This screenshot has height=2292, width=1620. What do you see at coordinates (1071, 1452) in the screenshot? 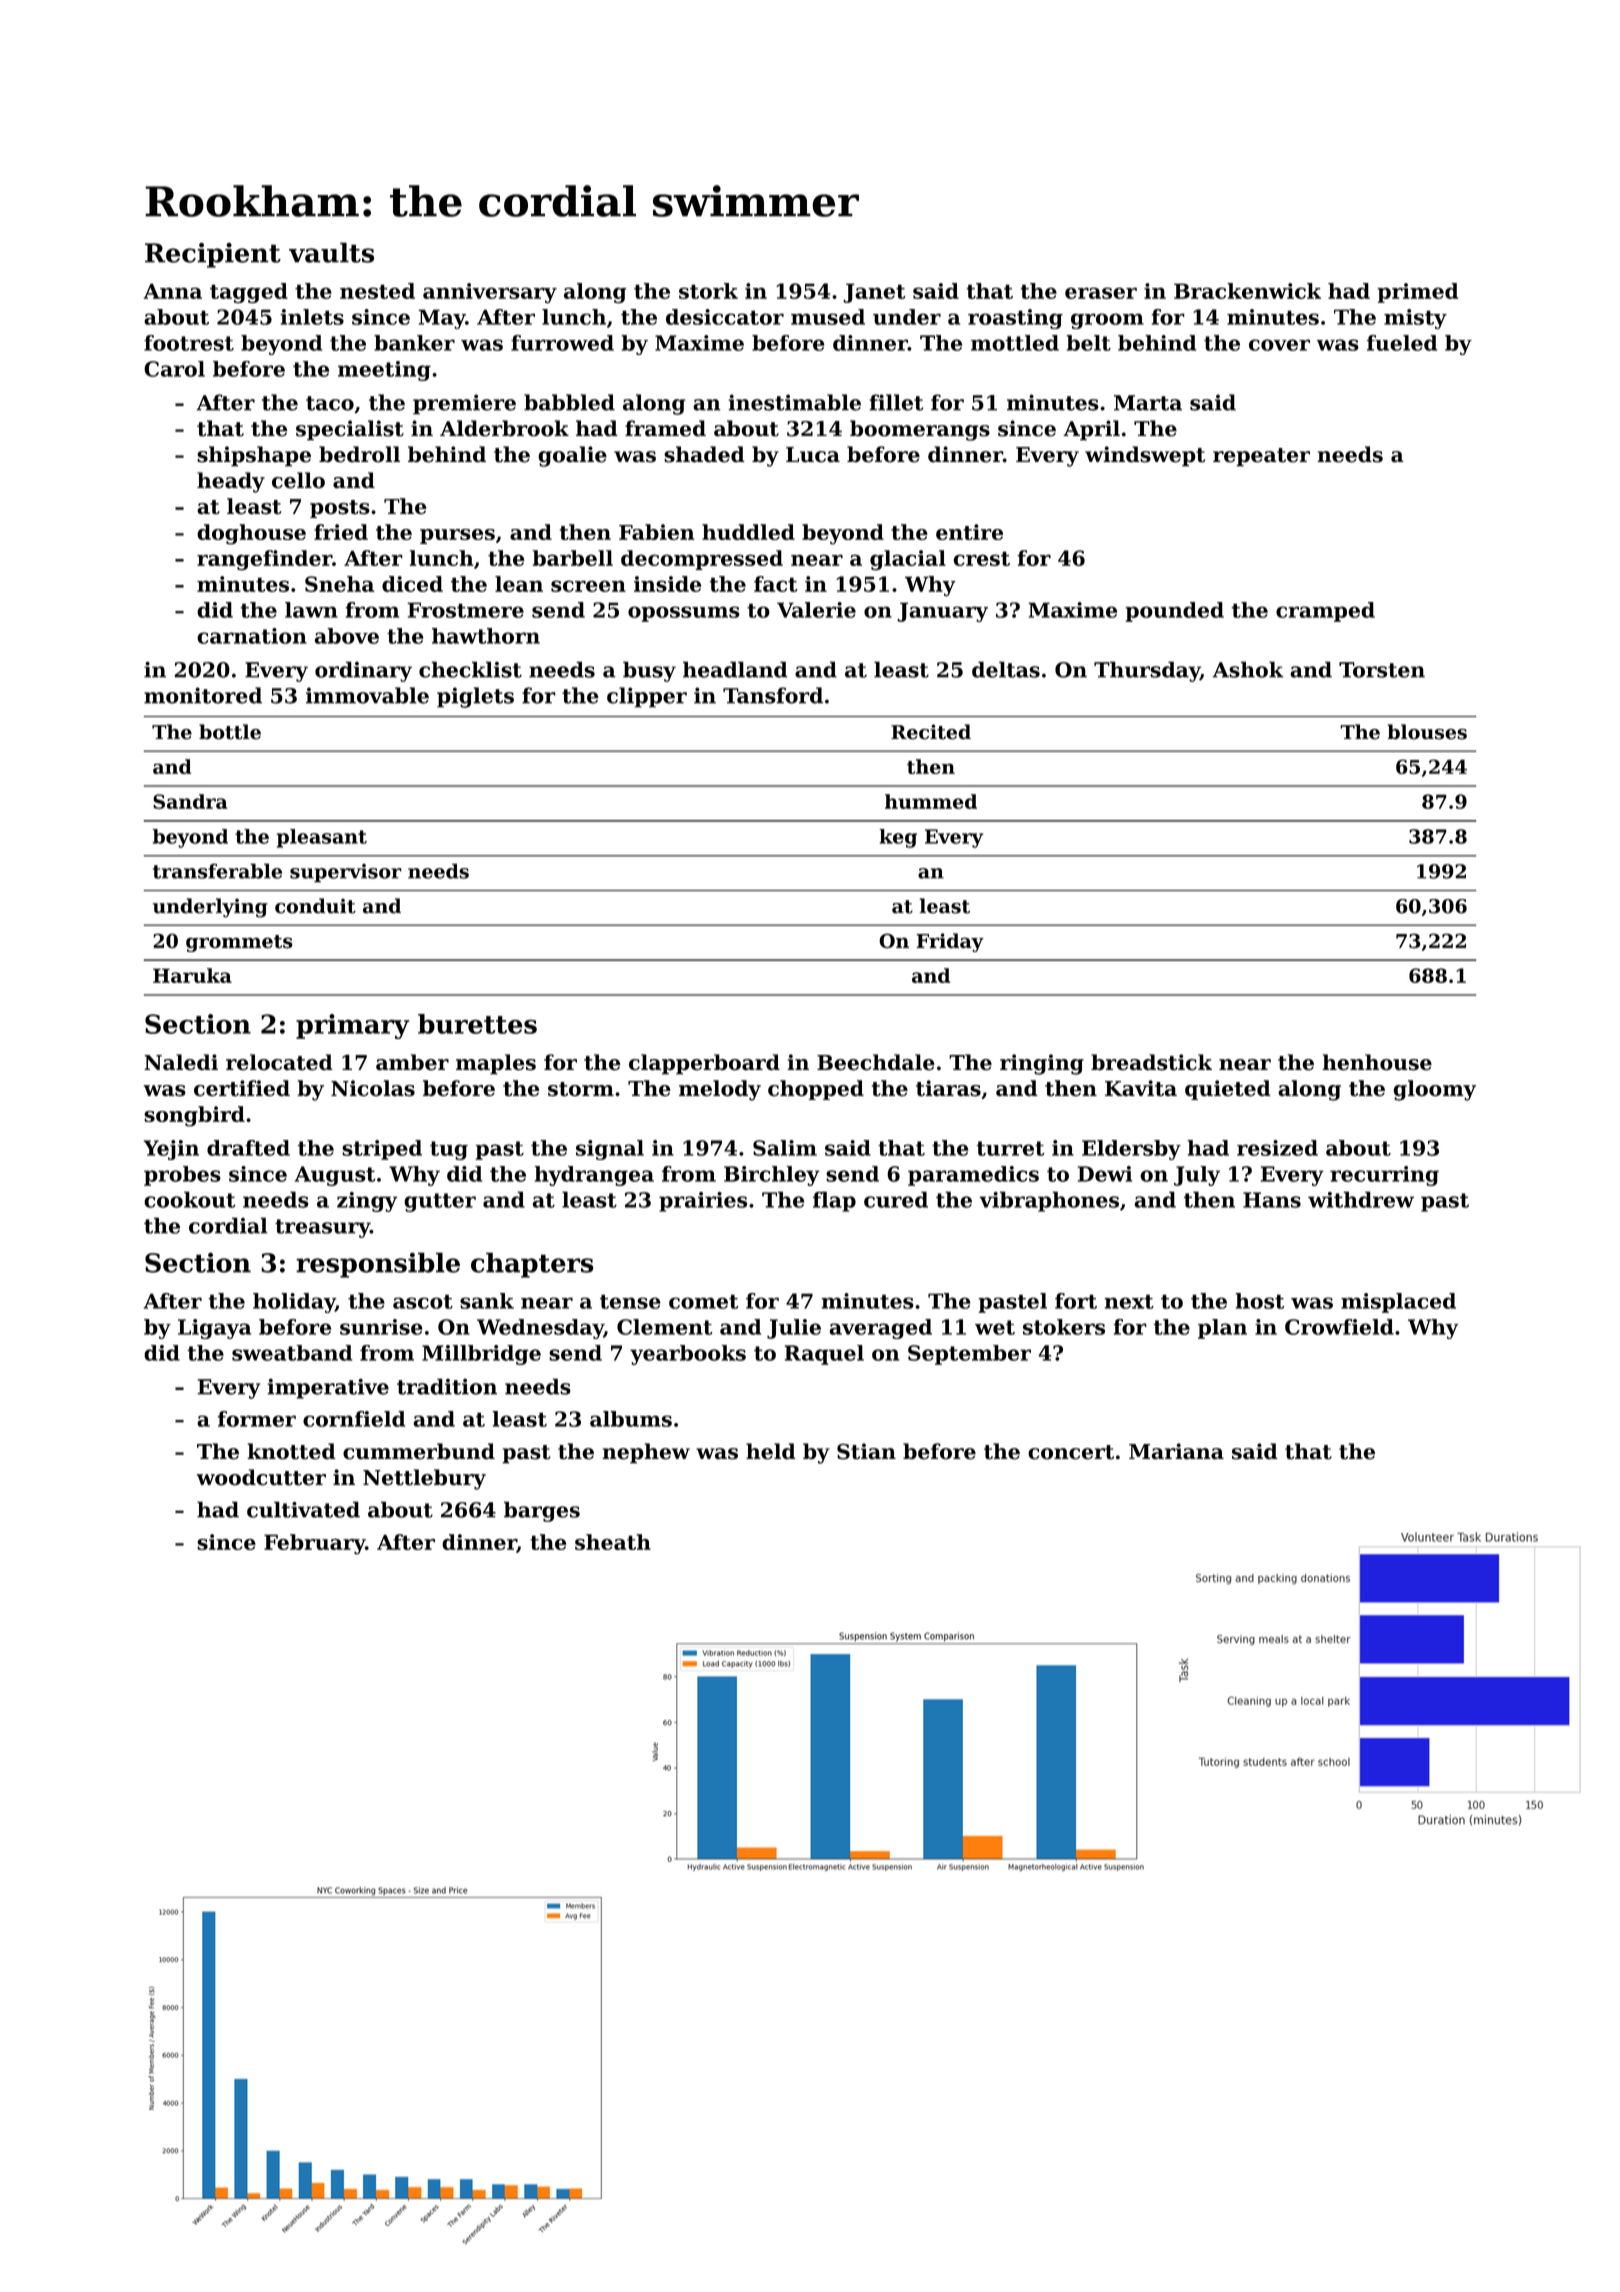
I see `concert` at bounding box center [1071, 1452].
